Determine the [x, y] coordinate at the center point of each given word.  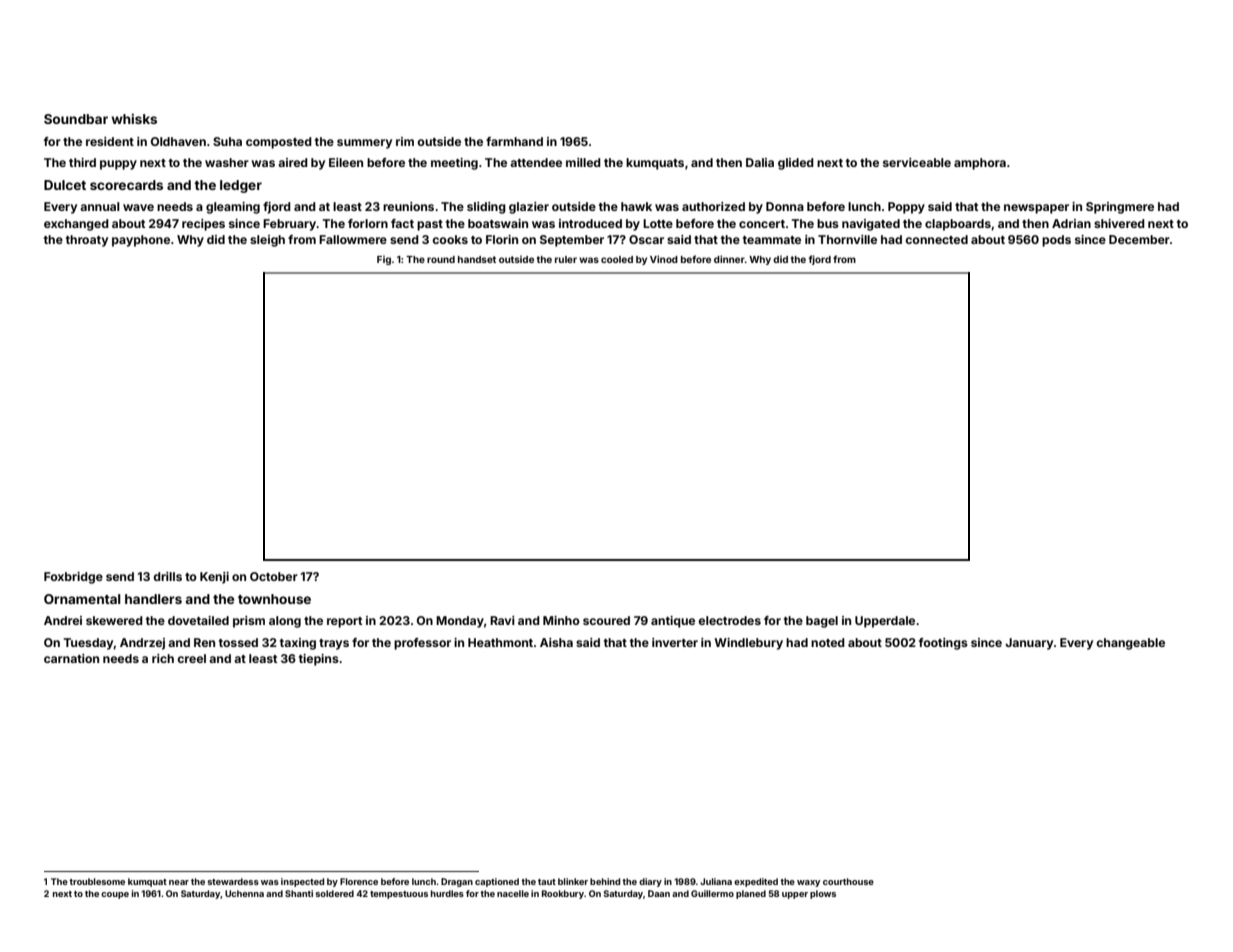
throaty [87, 241]
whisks [134, 118]
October [274, 576]
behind [605, 881]
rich [163, 658]
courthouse [848, 881]
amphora [980, 164]
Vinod [664, 259]
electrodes [729, 620]
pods [1056, 241]
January [1029, 644]
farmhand [514, 141]
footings [943, 644]
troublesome [97, 881]
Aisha [556, 642]
